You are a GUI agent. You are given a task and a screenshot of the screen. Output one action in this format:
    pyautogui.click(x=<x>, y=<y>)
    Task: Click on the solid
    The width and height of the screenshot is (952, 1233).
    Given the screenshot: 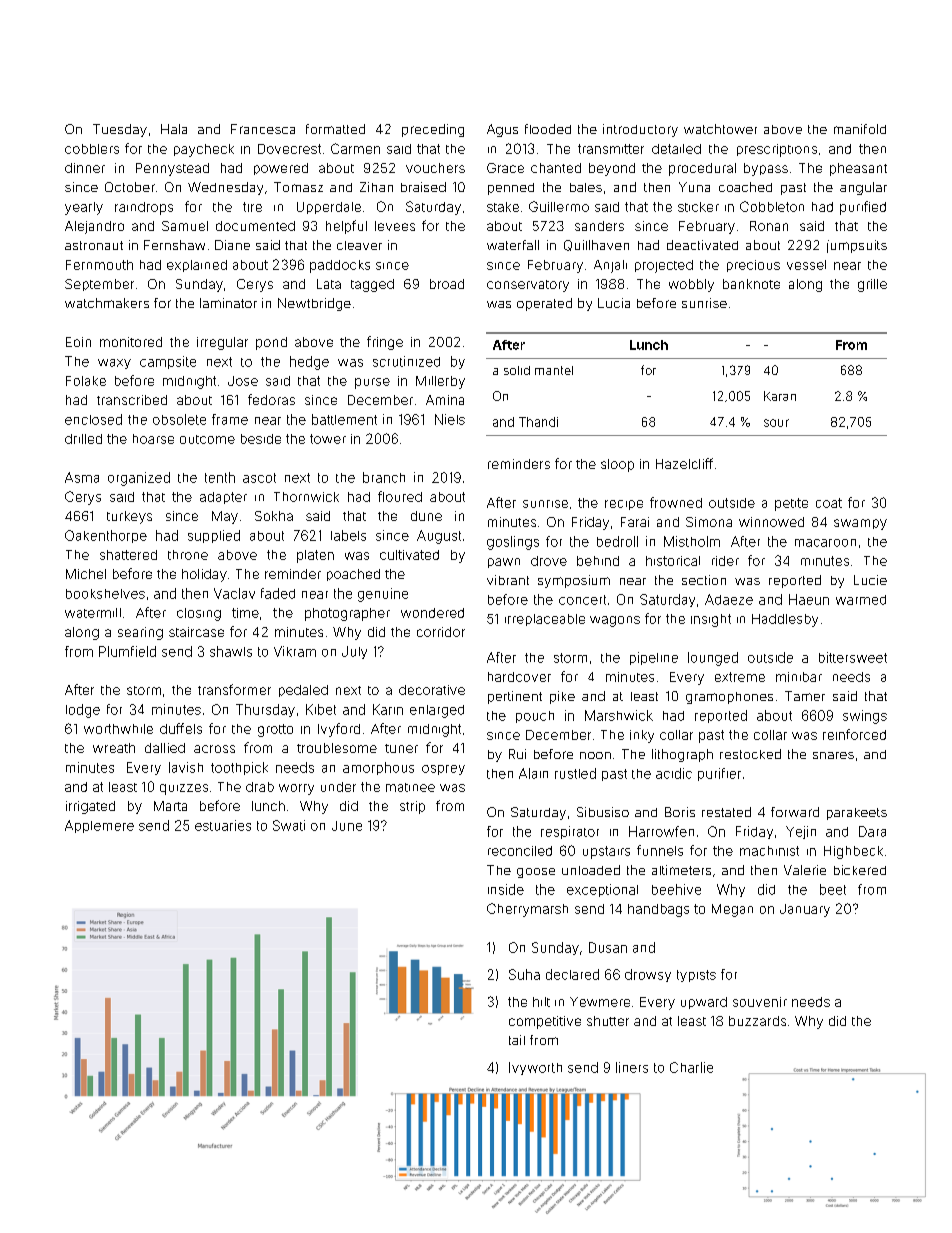 What is the action you would take?
    pyautogui.click(x=517, y=370)
